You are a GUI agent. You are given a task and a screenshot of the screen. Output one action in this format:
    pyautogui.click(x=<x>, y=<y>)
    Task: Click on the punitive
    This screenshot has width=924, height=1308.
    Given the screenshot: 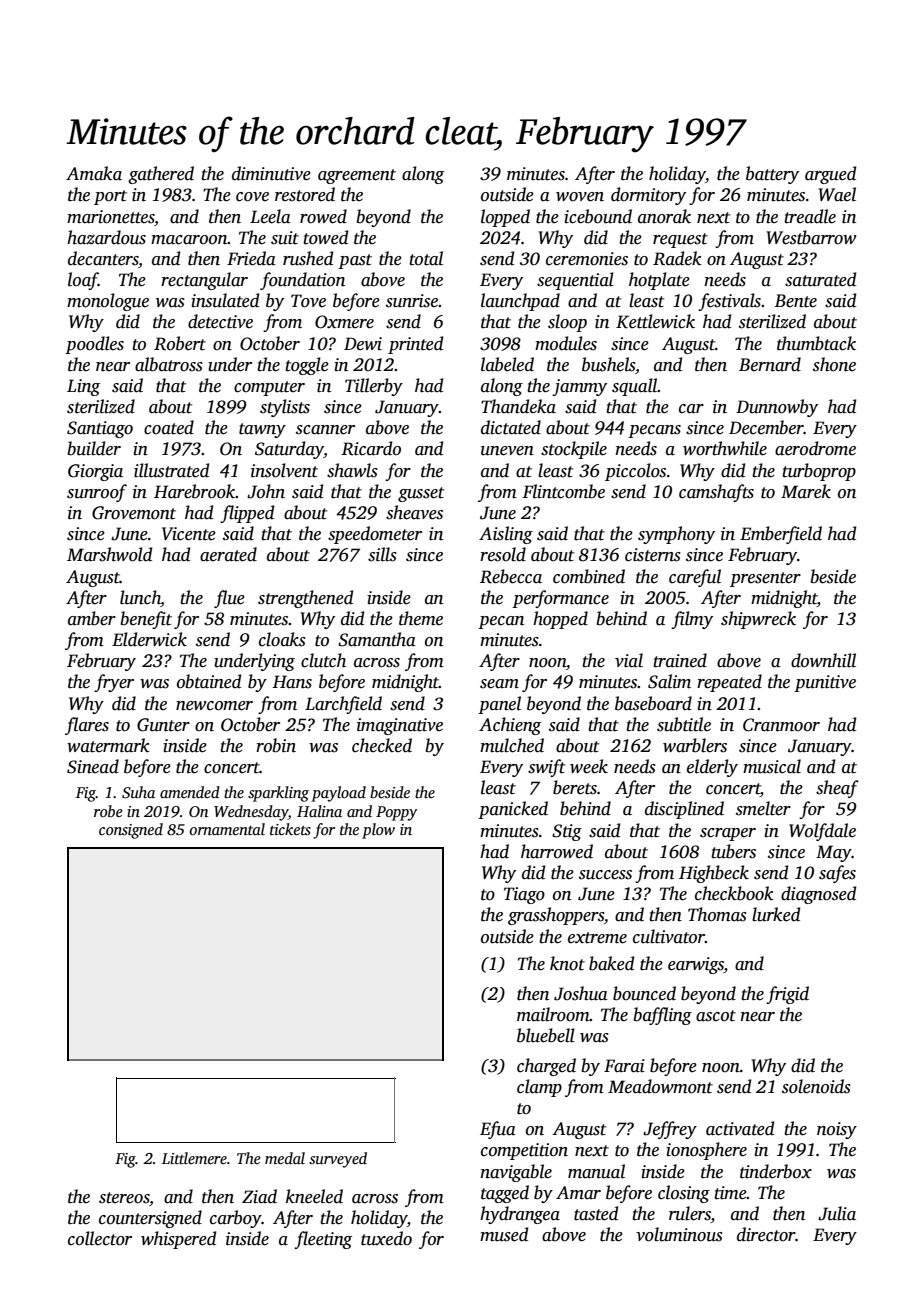 What is the action you would take?
    pyautogui.click(x=825, y=683)
